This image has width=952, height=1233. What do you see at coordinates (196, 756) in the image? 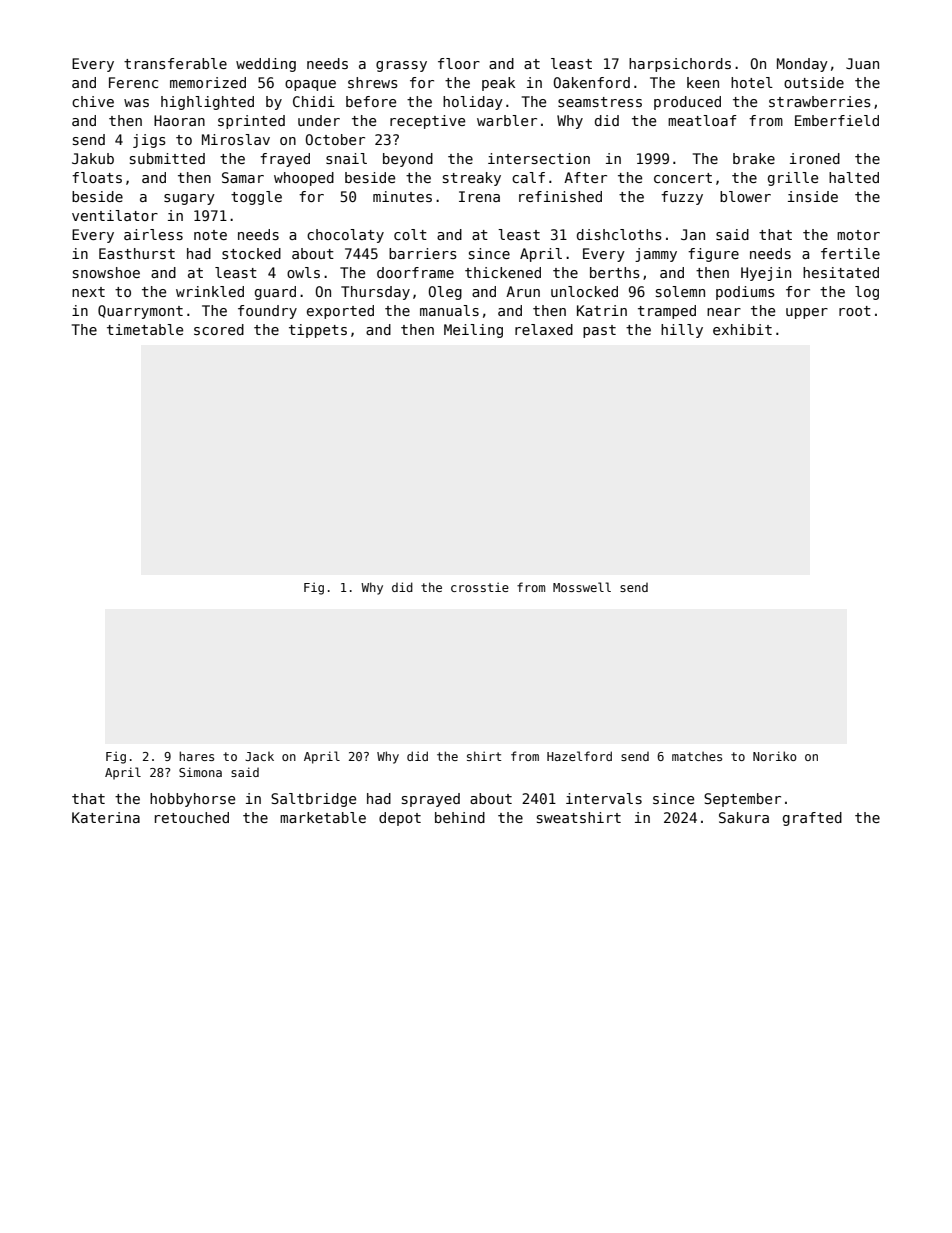
I see `hares` at bounding box center [196, 756].
